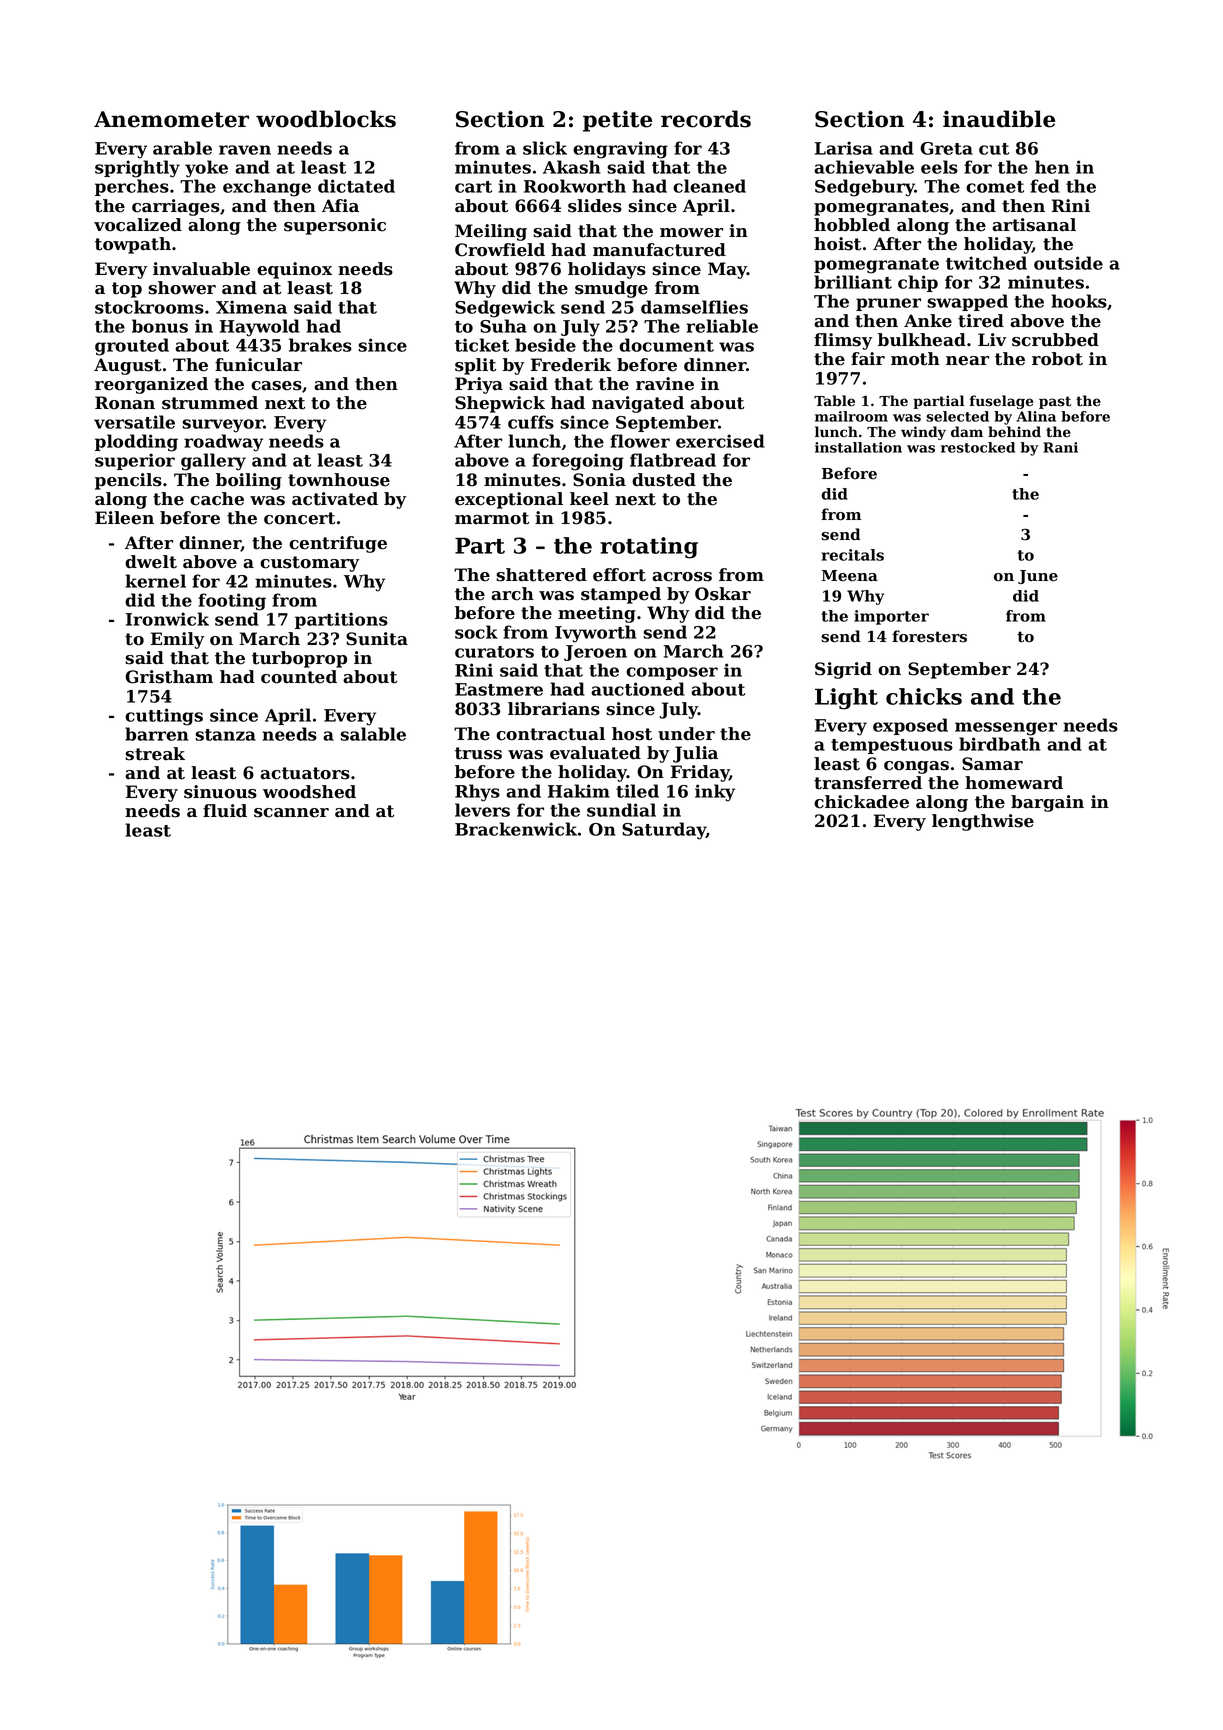  I want to click on comet, so click(995, 187).
